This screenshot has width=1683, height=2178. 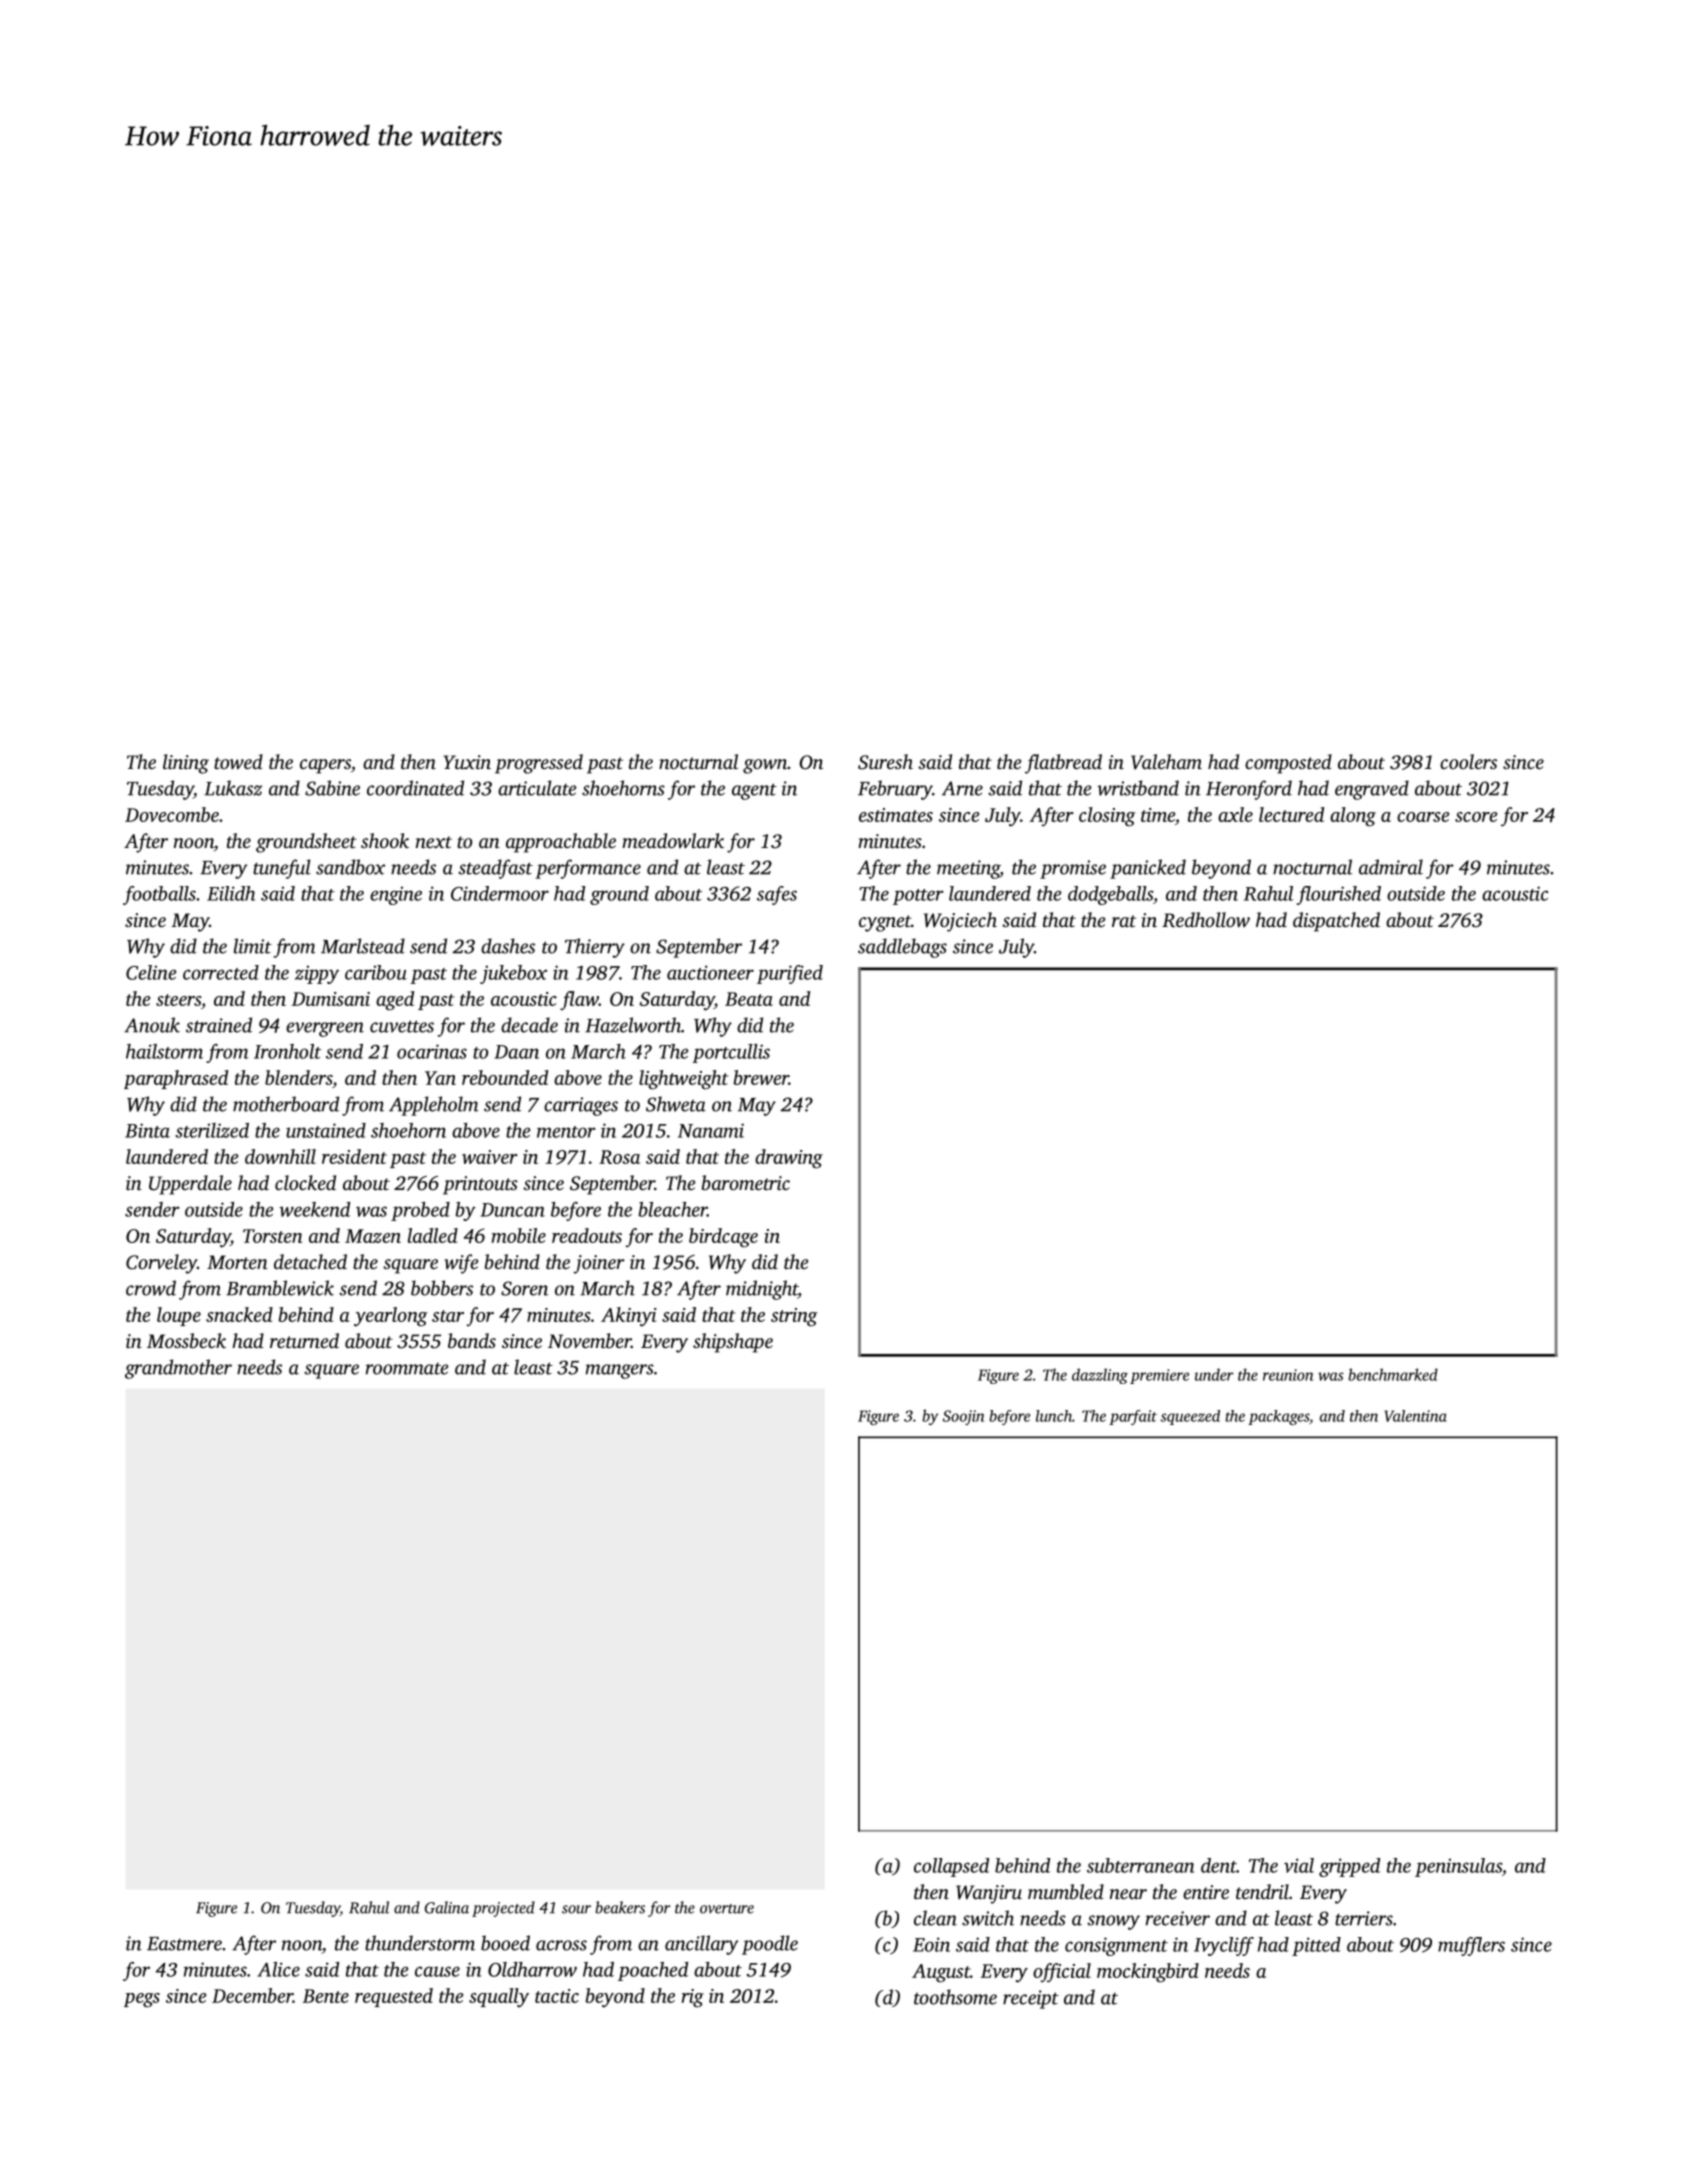 I want to click on crowd, so click(x=151, y=1288).
